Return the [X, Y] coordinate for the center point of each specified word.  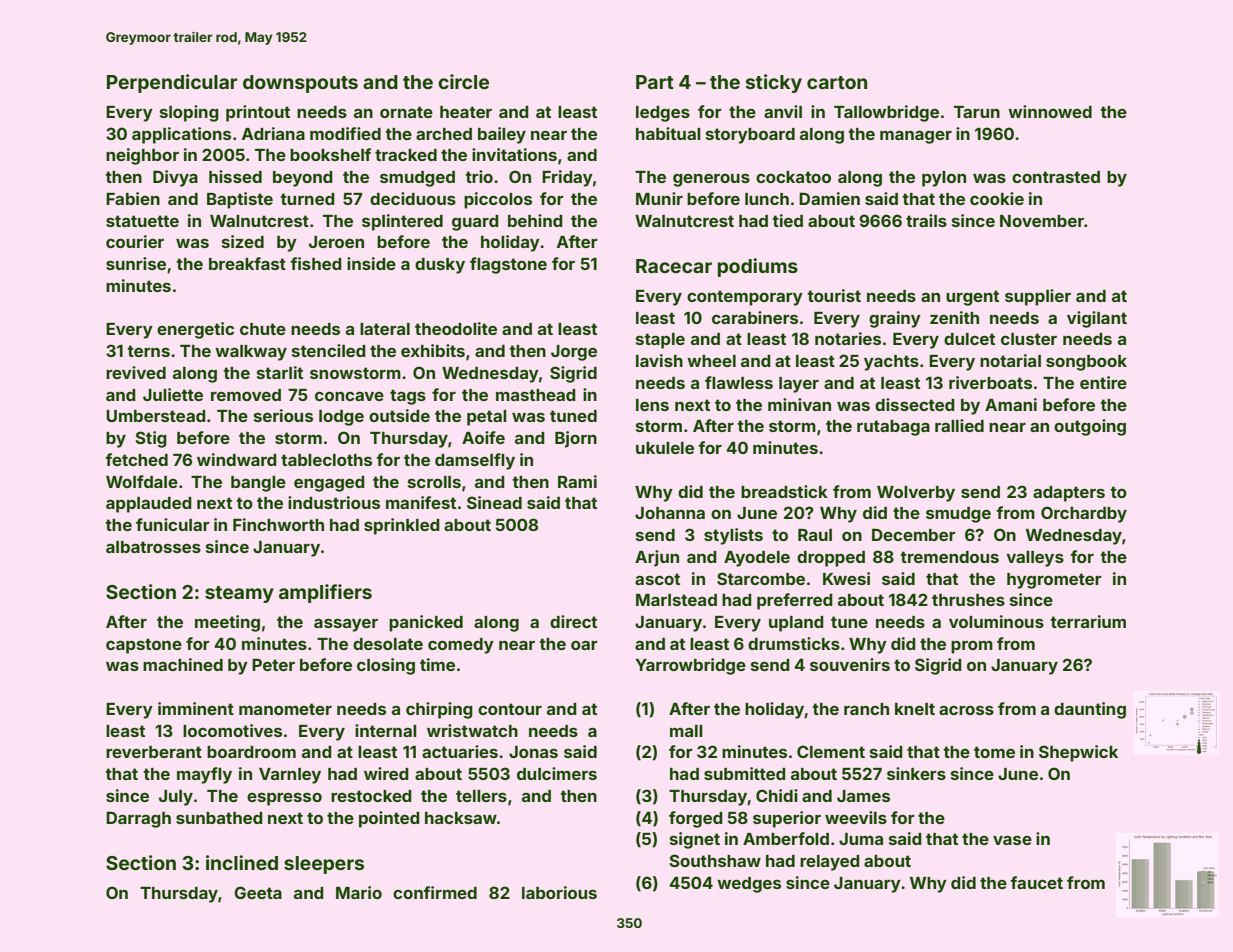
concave [349, 396]
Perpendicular [172, 83]
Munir [659, 198]
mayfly [204, 775]
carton [837, 82]
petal [487, 418]
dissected [915, 404]
